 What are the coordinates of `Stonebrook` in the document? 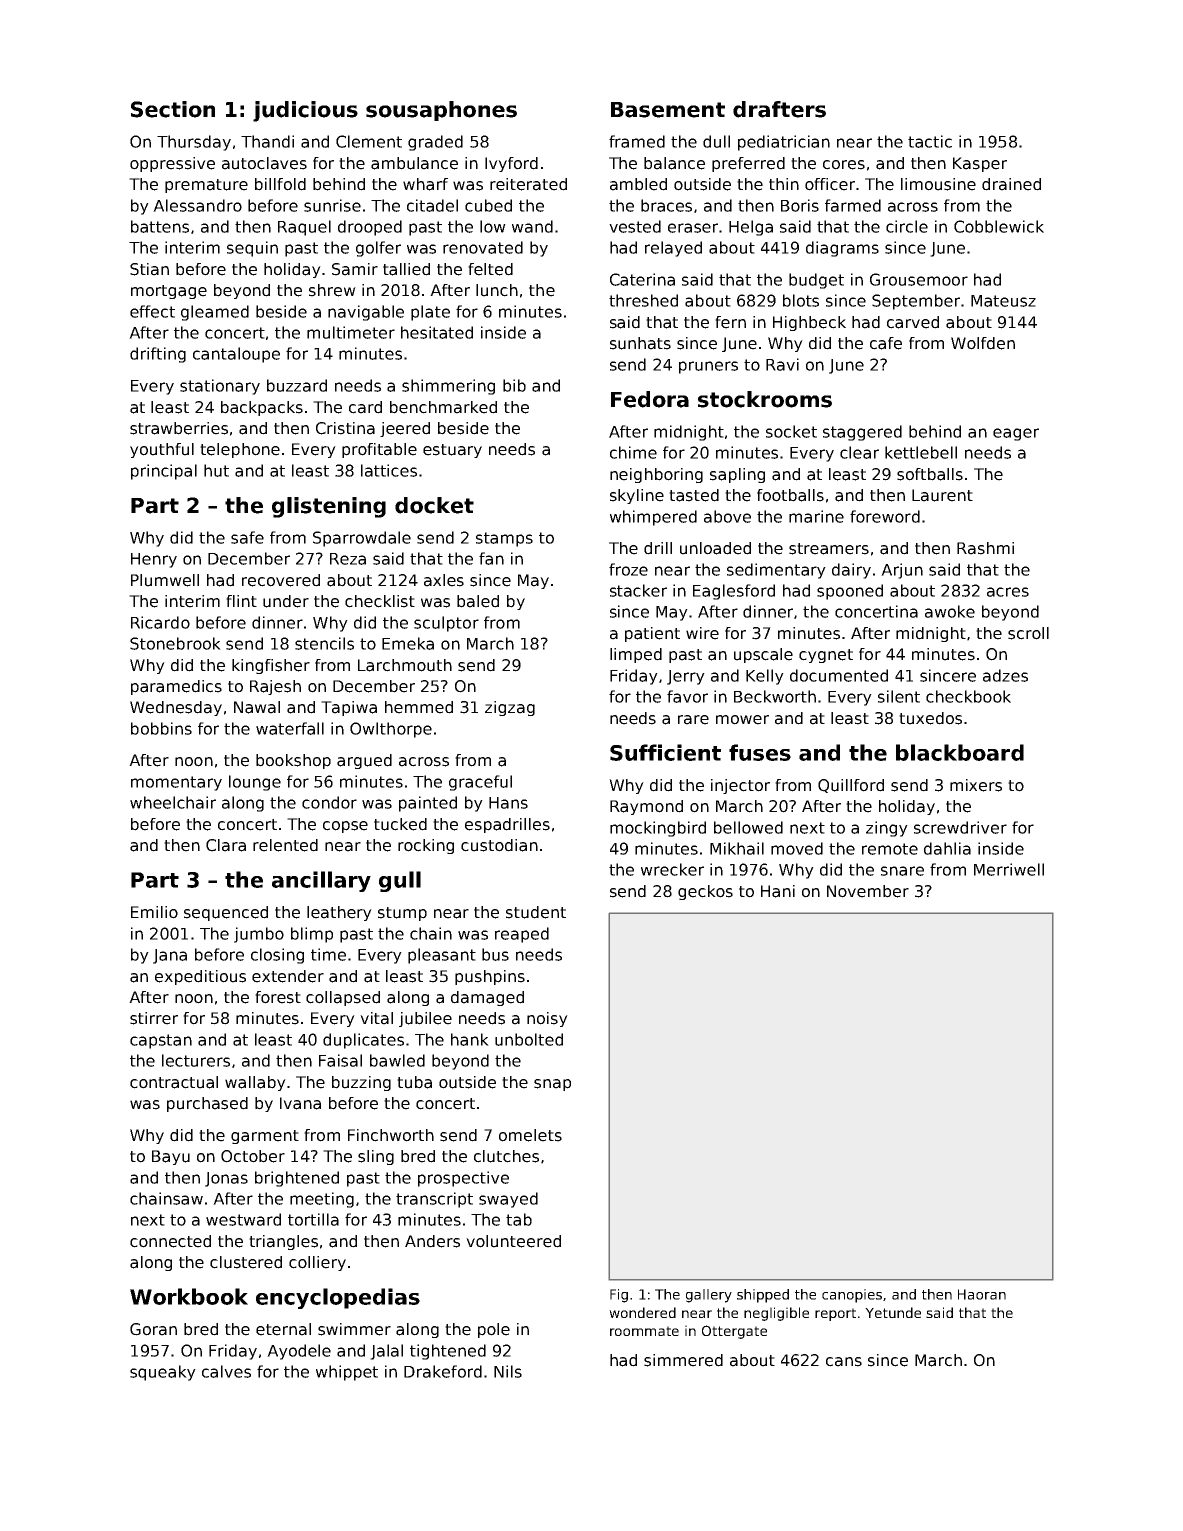 It's located at (175, 643).
